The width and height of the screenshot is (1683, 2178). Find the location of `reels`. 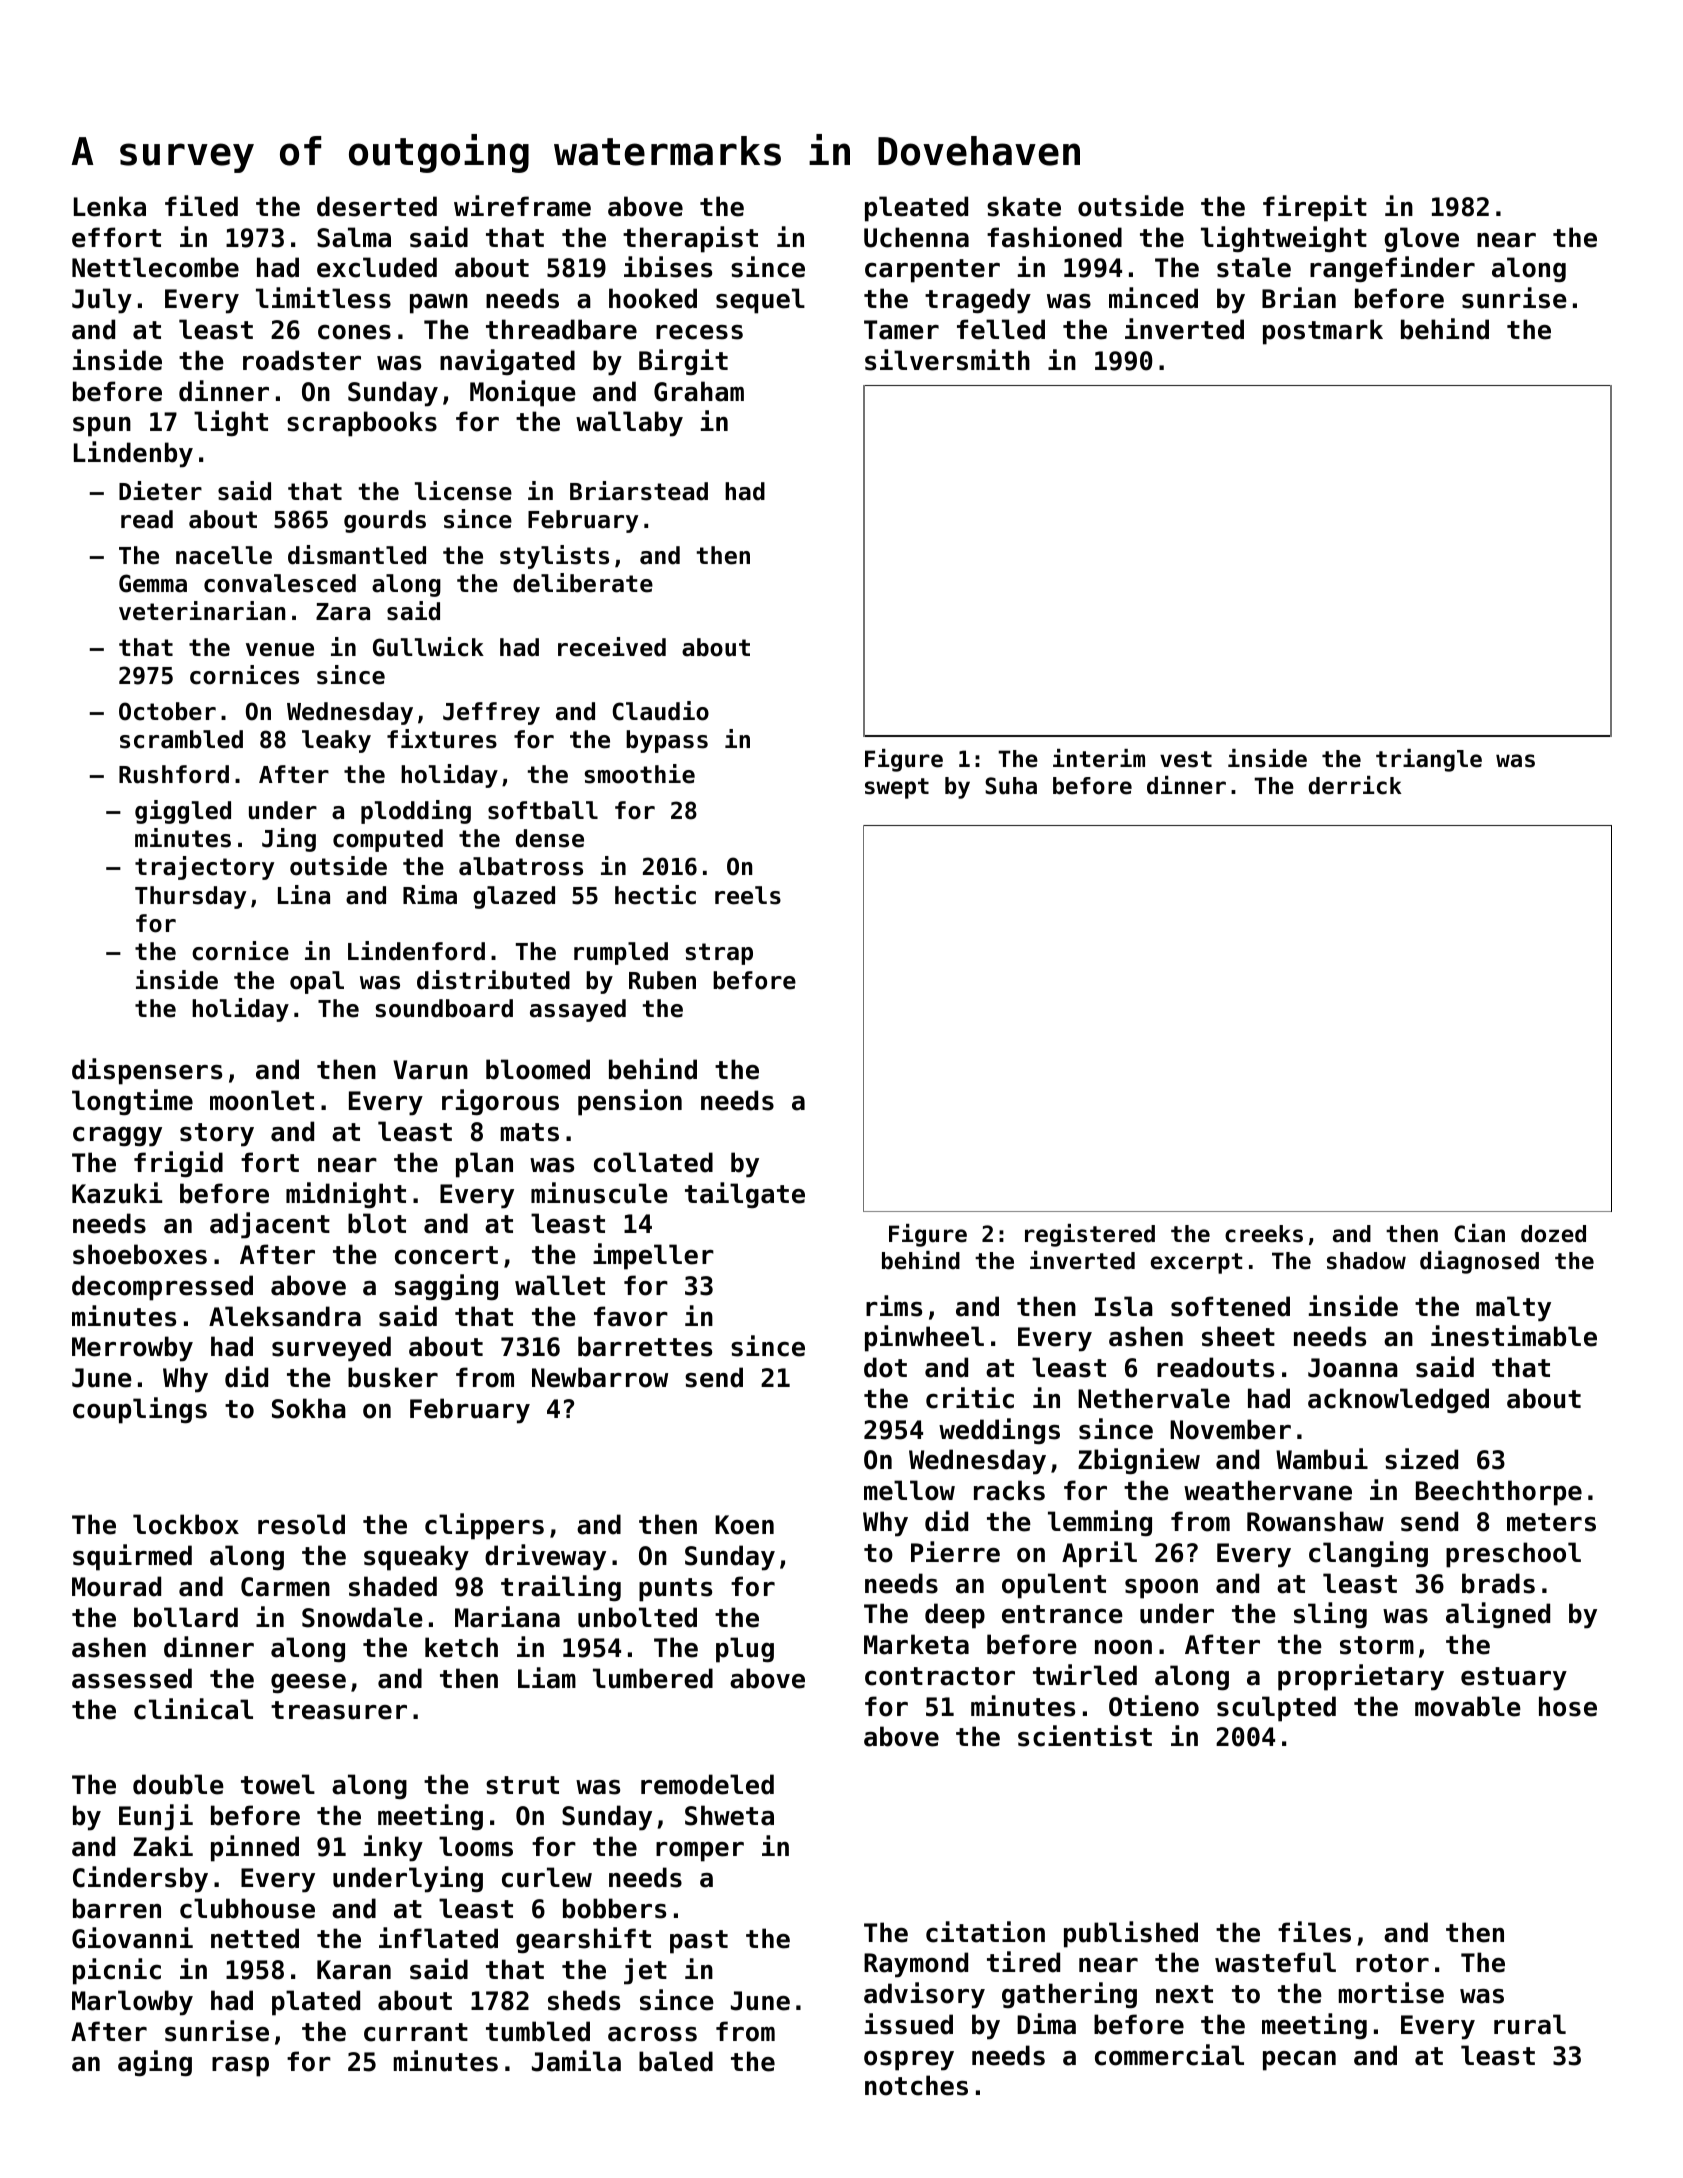

reels is located at coordinates (748, 895).
